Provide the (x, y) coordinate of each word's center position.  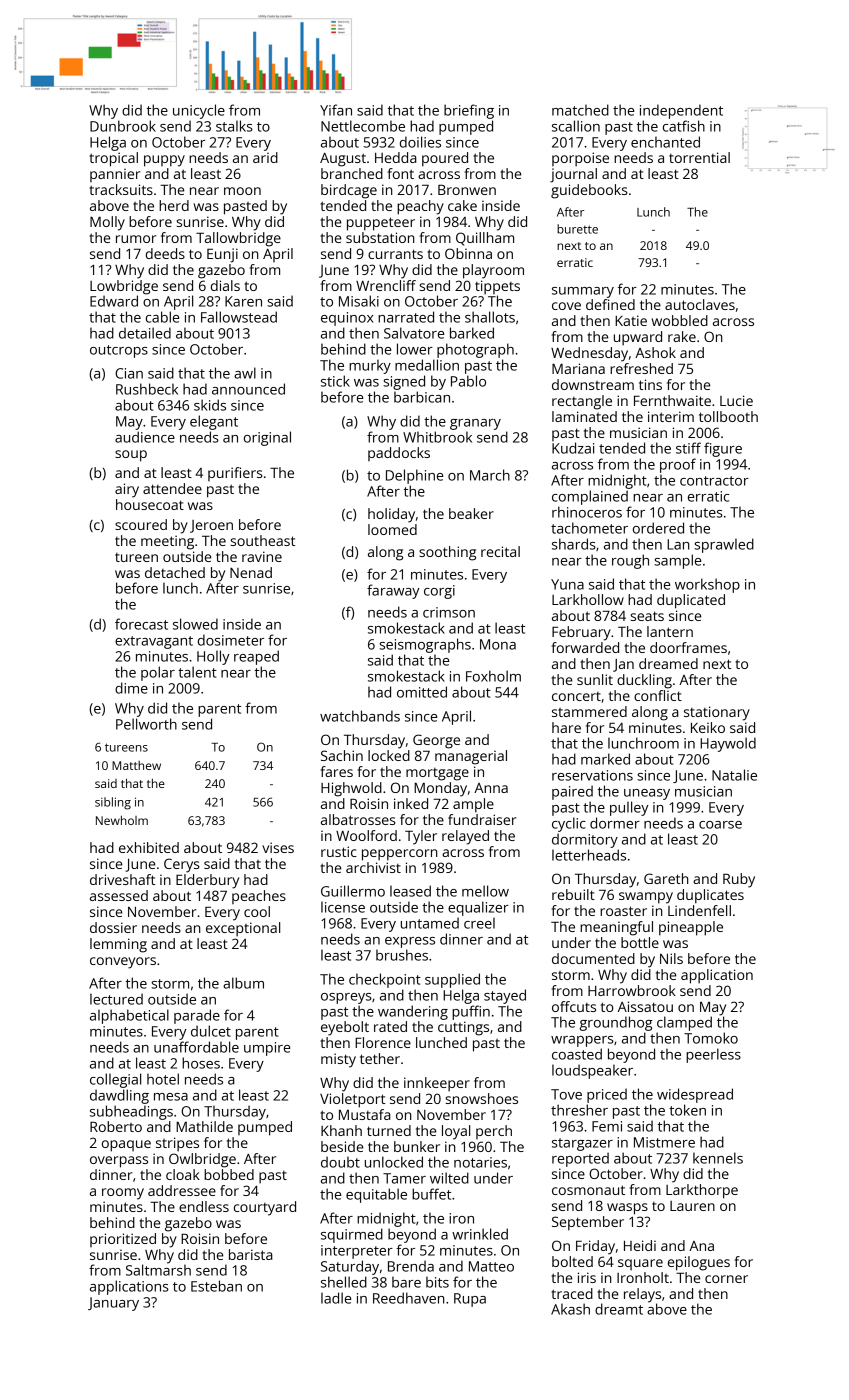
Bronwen (467, 189)
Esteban (216, 1286)
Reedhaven (408, 1298)
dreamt (619, 1309)
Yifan (336, 110)
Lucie (736, 400)
